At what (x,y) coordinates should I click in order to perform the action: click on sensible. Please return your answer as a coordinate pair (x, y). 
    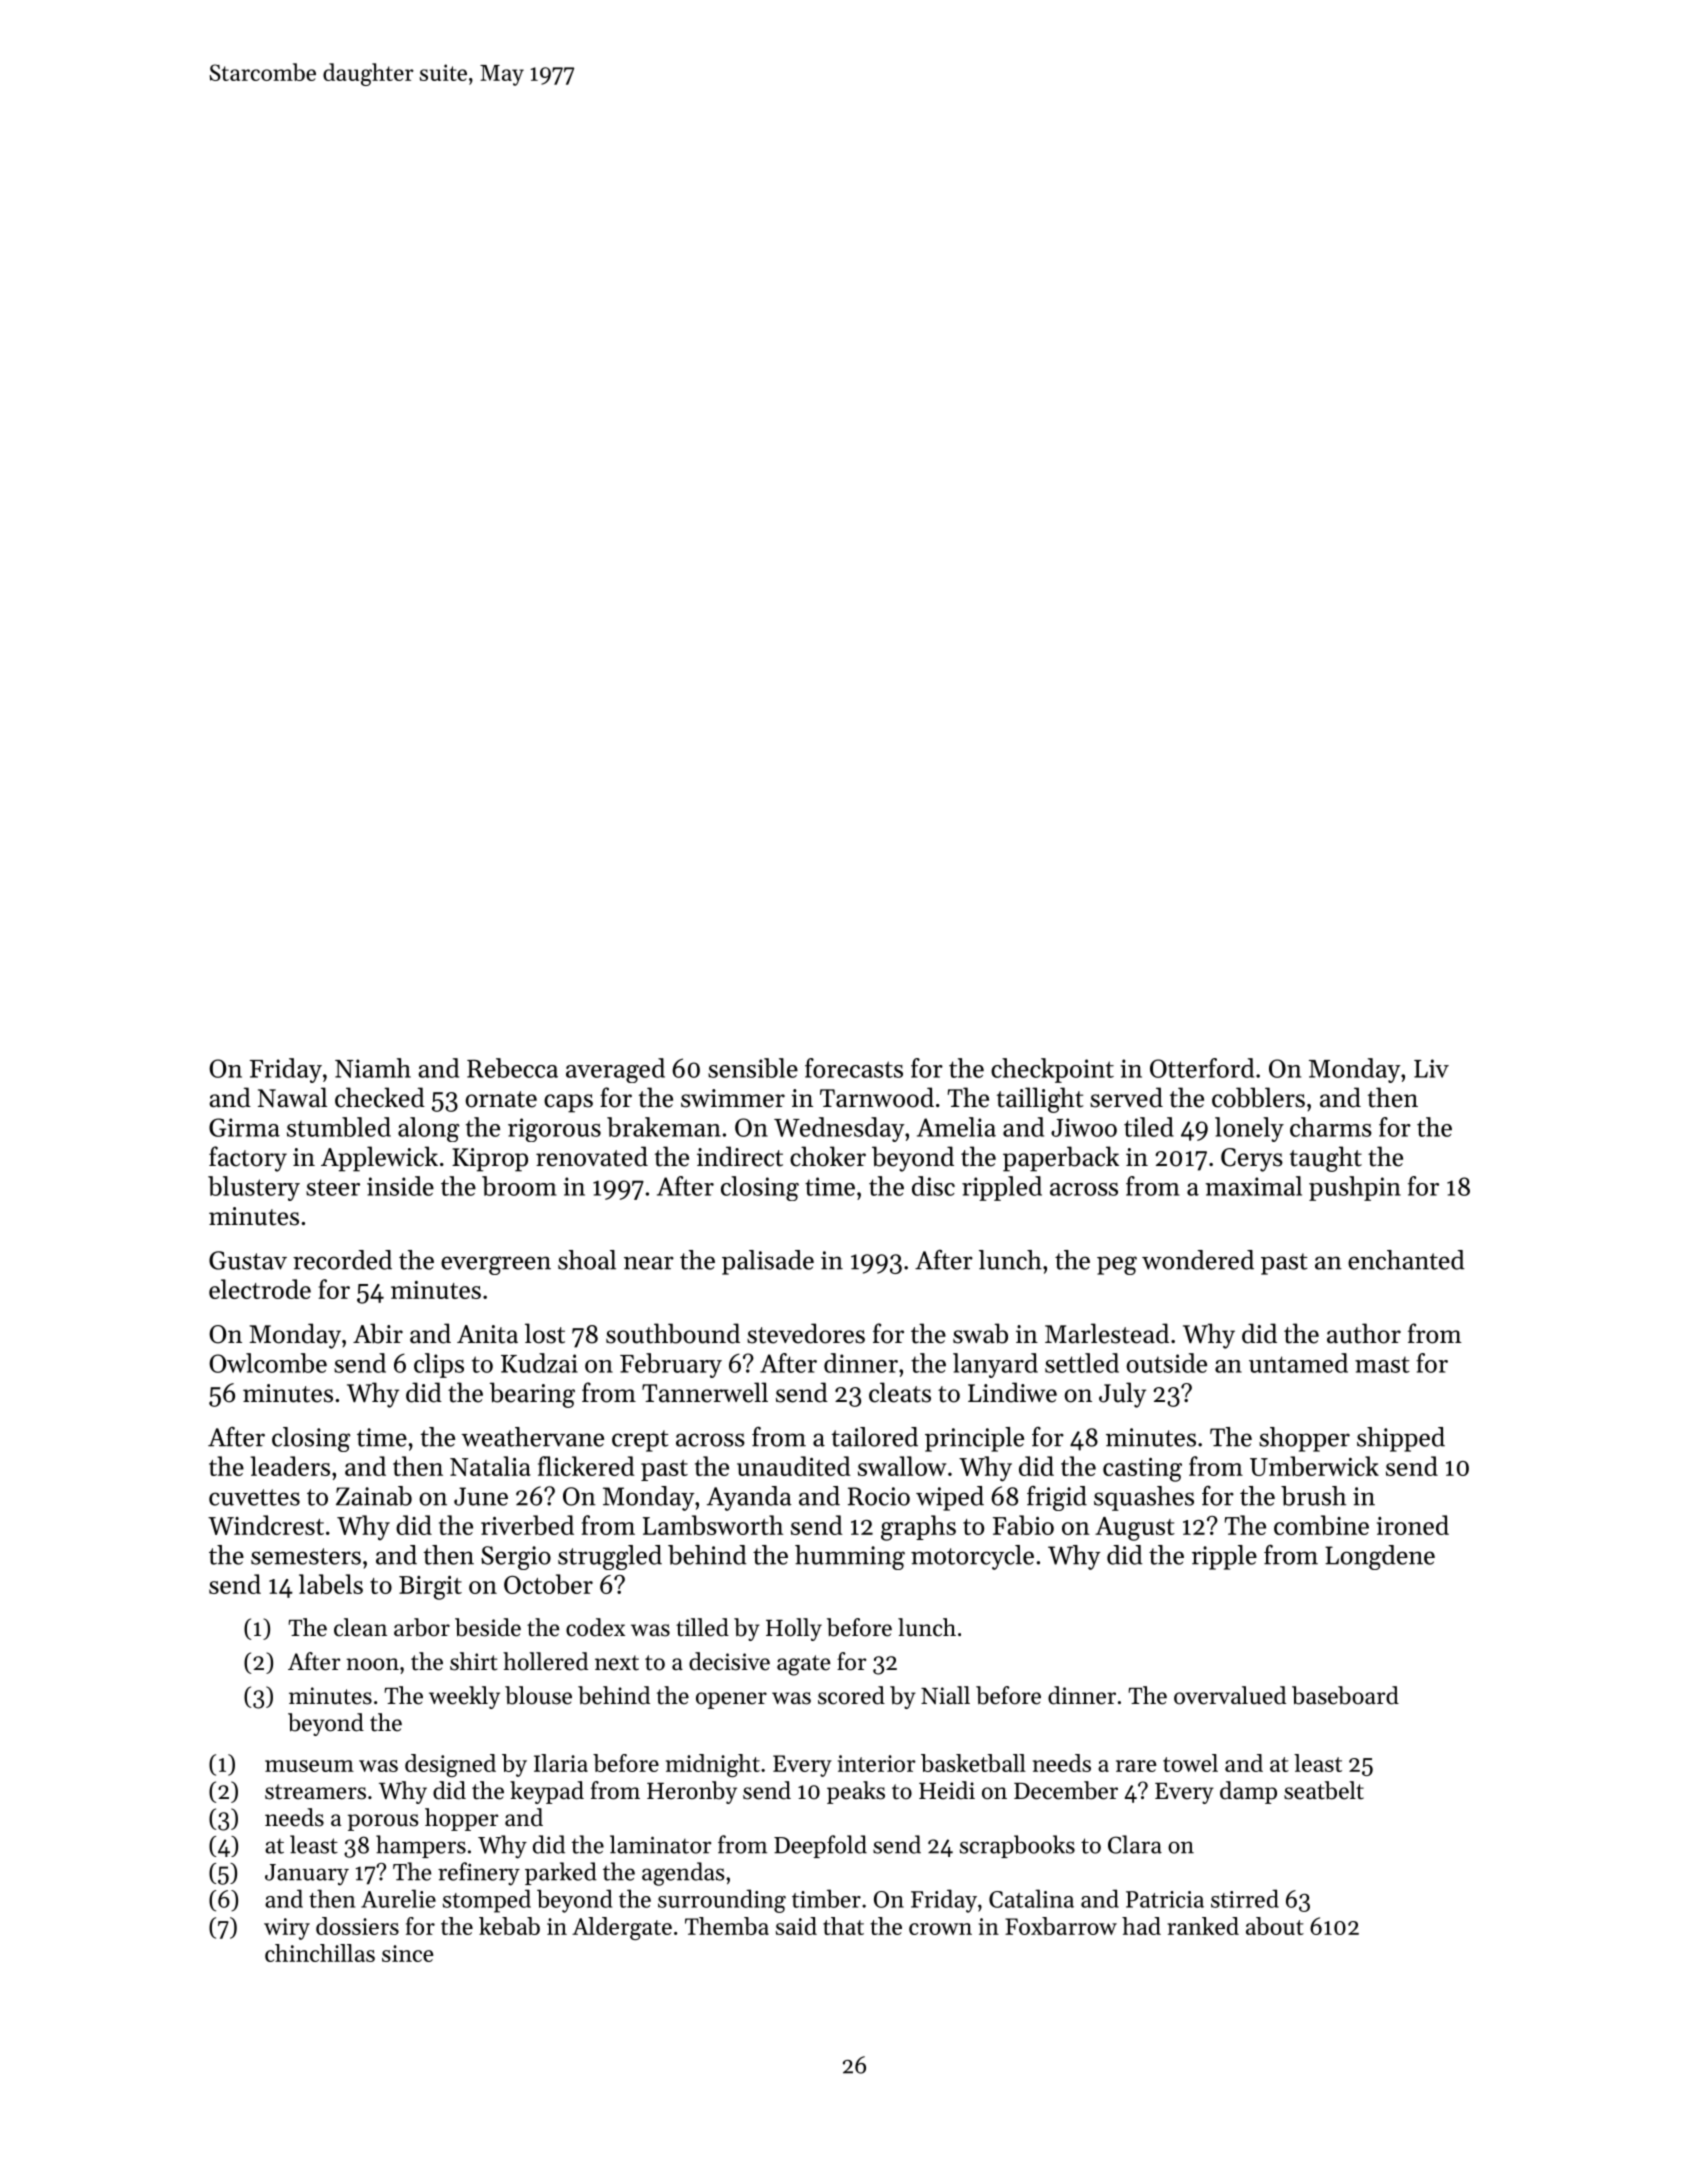
    Looking at the image, I should click on (753, 1068).
